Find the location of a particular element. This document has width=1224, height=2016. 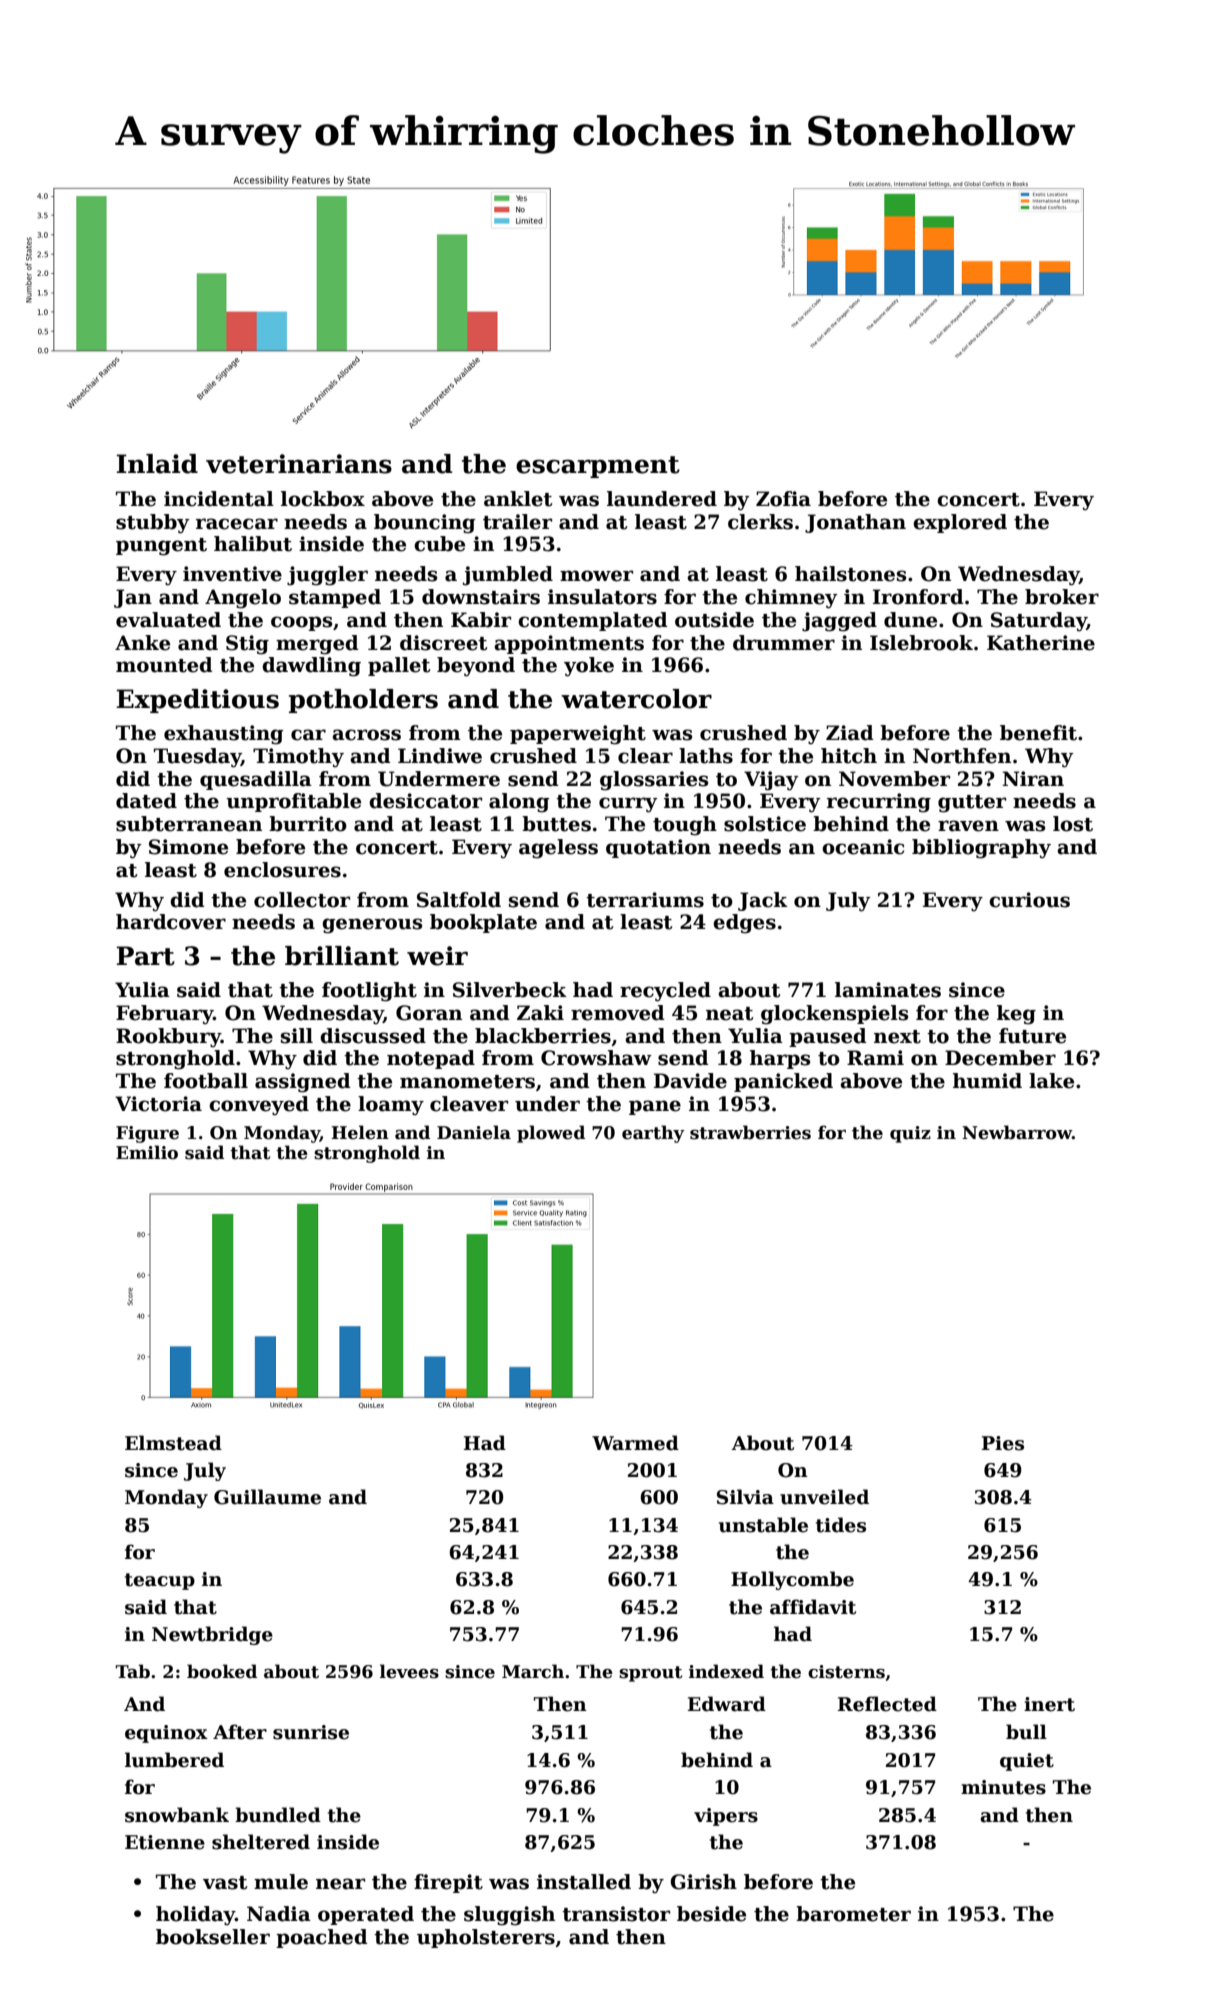

evaluated is located at coordinates (168, 620).
